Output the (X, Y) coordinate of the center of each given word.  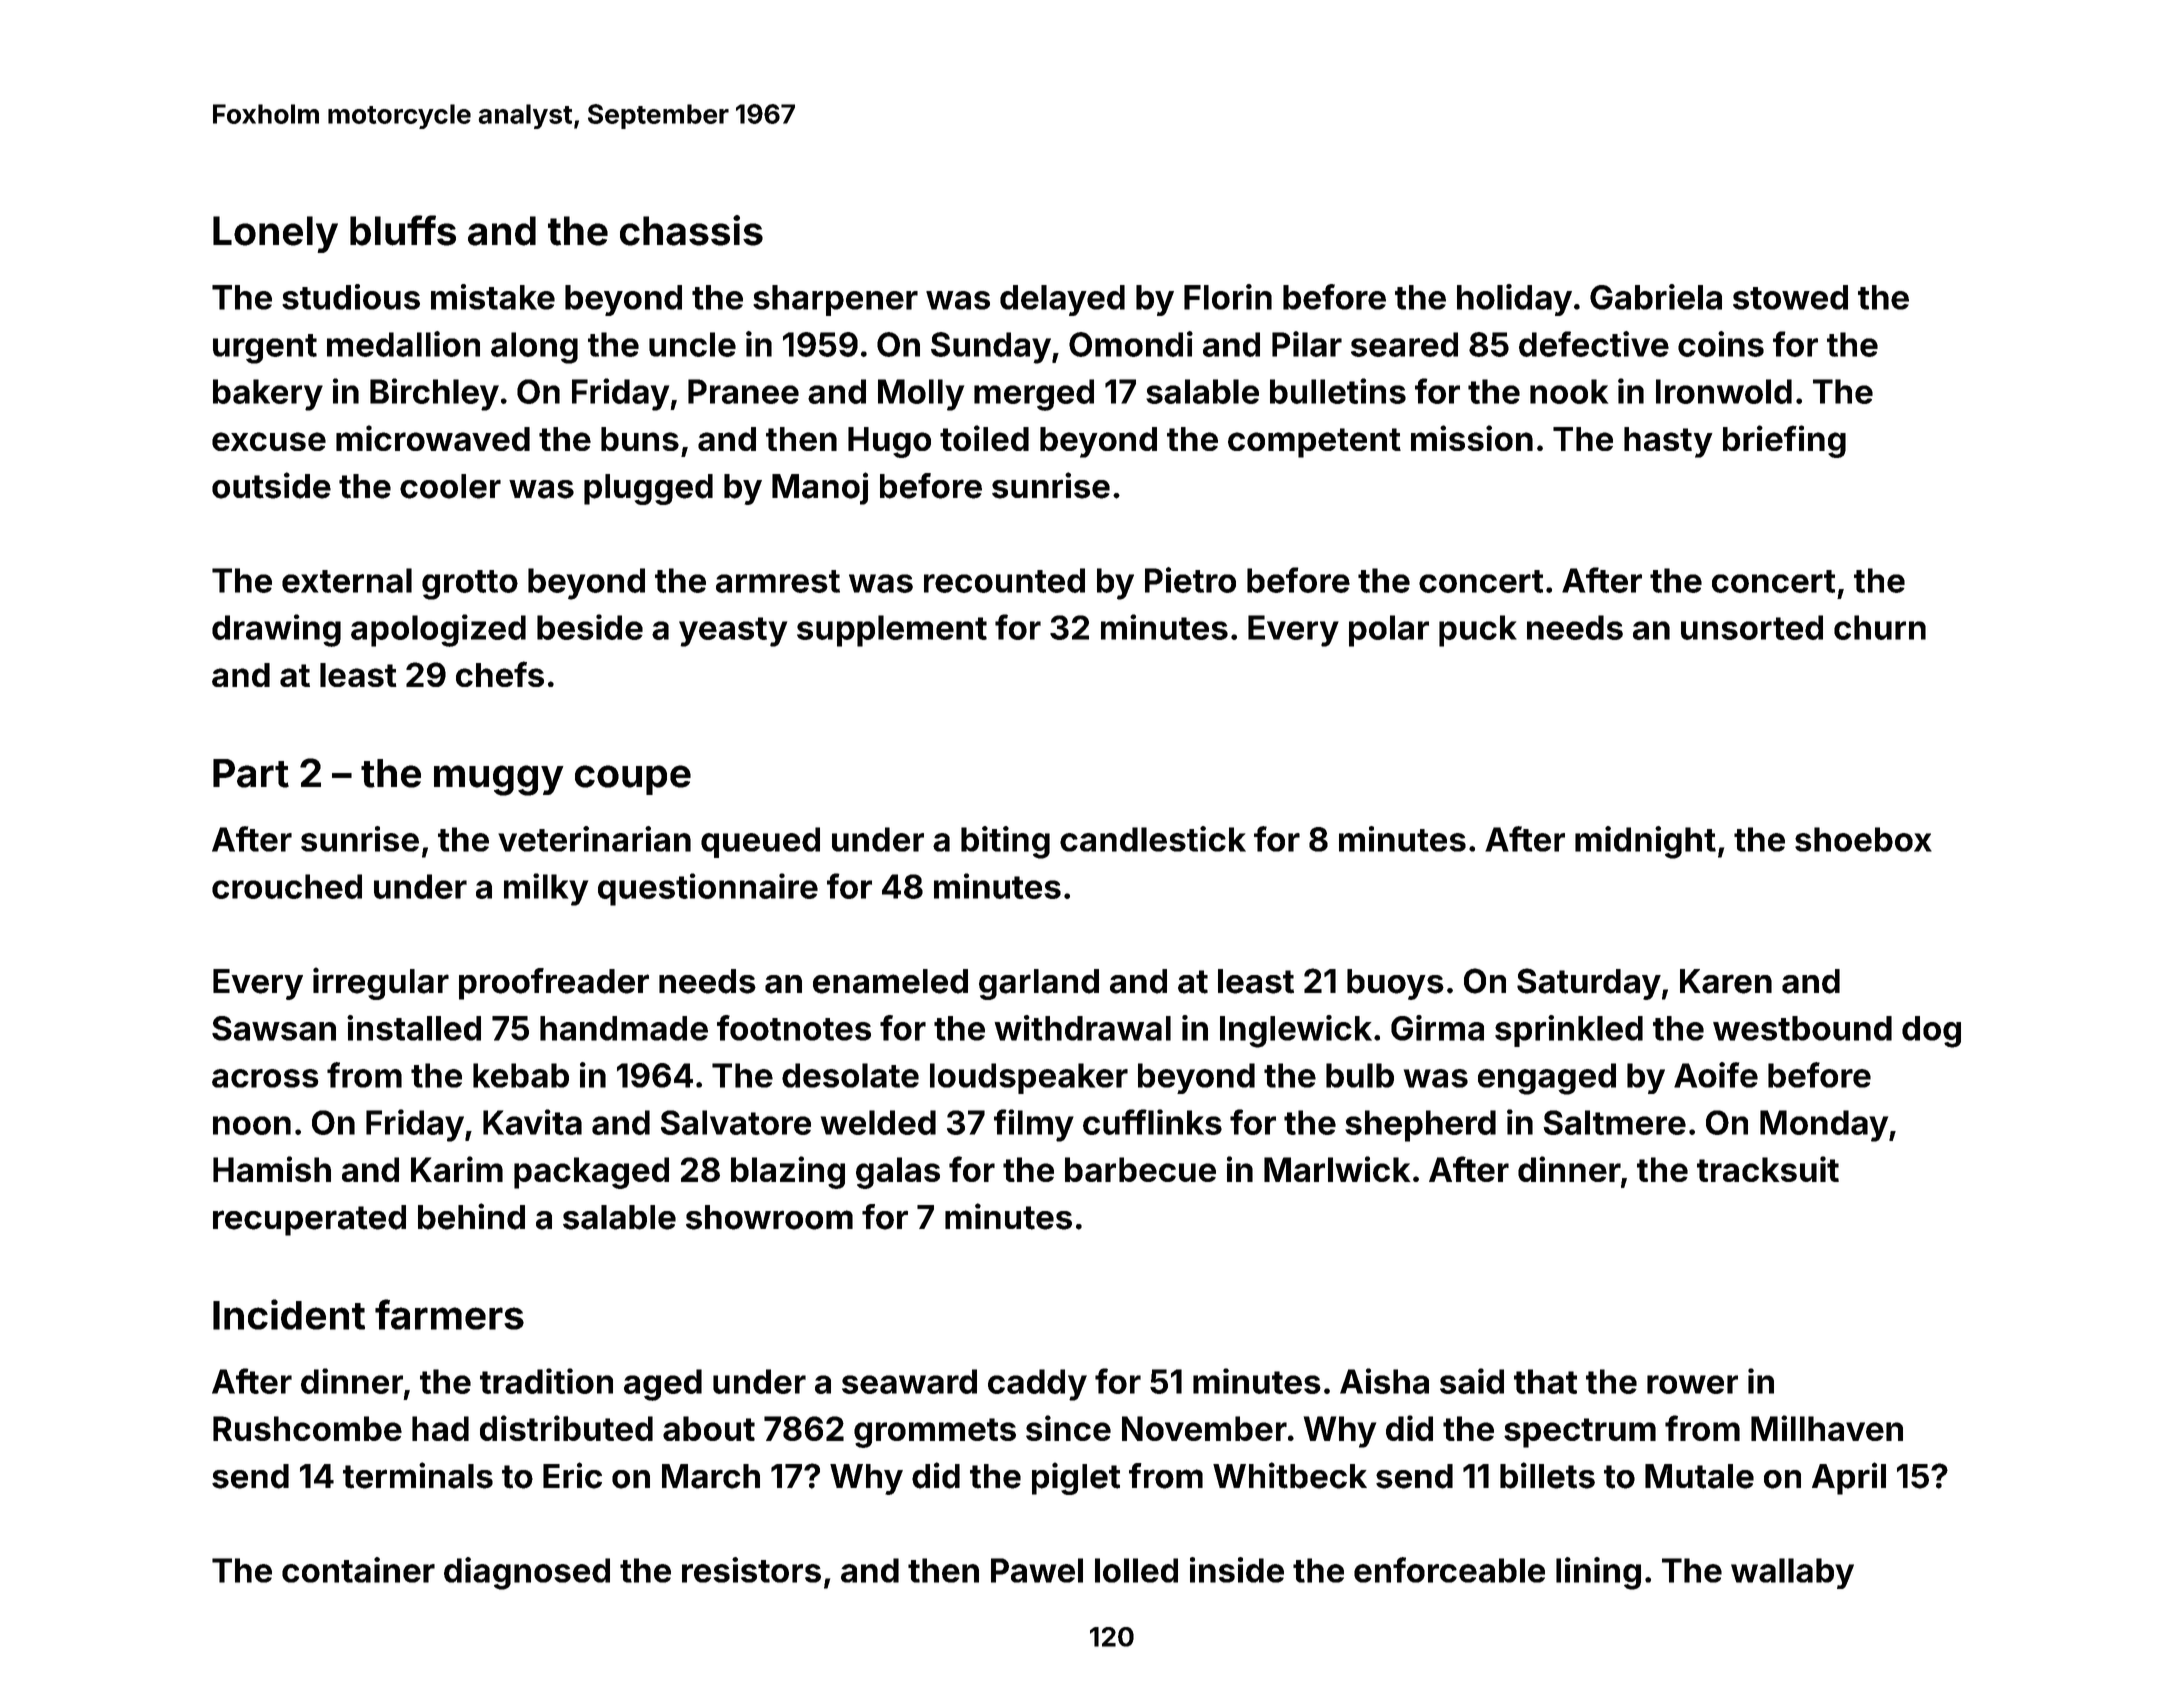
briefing (1784, 441)
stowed (1790, 297)
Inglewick (1296, 1031)
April (1849, 1478)
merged (1034, 395)
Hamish (272, 1169)
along (534, 348)
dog (1931, 1032)
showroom (769, 1217)
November (1204, 1428)
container (358, 1570)
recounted (1004, 580)
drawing (276, 630)
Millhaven (1827, 1428)
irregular (381, 983)
